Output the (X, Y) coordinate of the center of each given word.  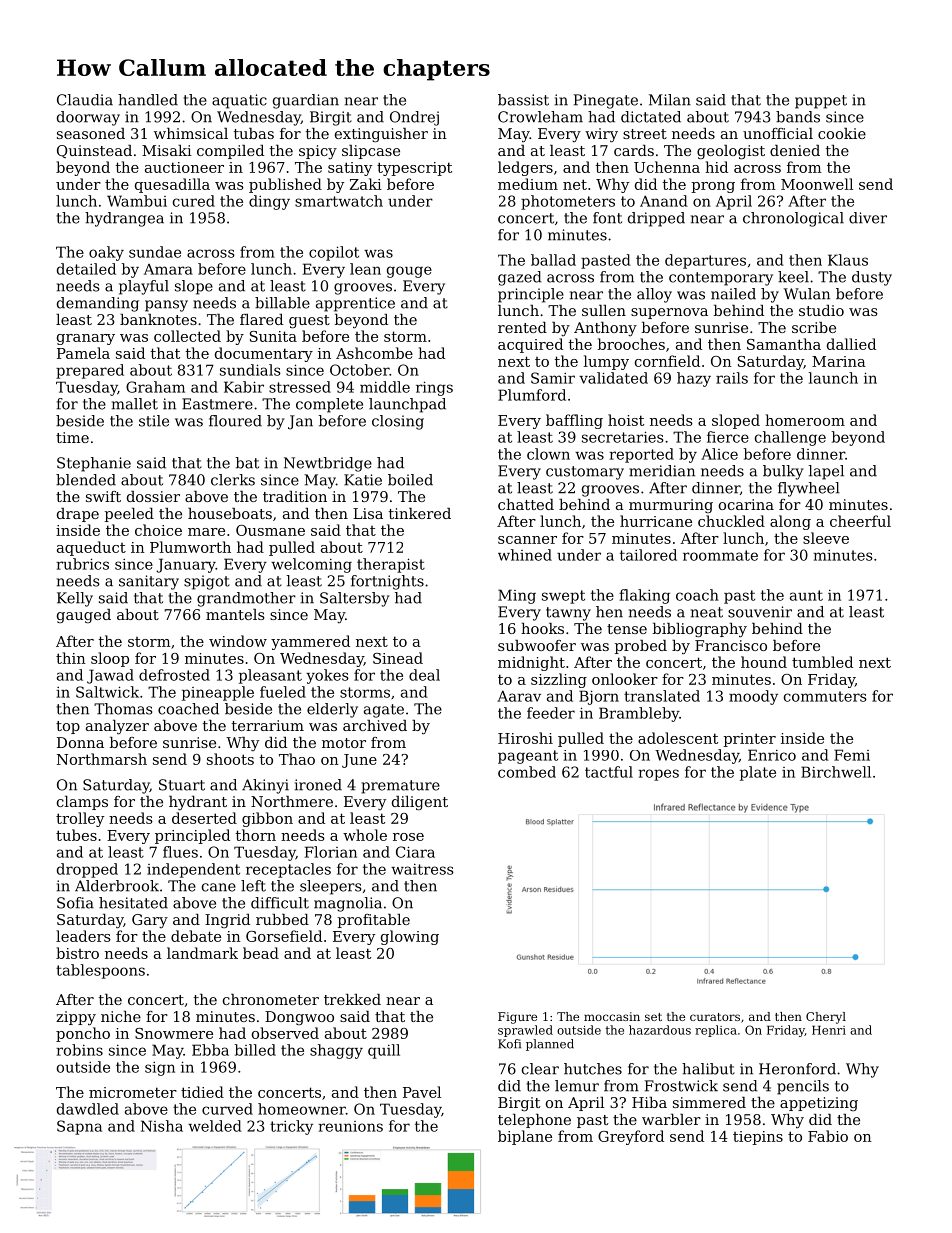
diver (868, 218)
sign (160, 1069)
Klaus (848, 260)
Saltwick (107, 692)
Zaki (366, 184)
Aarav (519, 696)
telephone (534, 1121)
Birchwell (836, 772)
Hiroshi (525, 738)
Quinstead (94, 151)
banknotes (158, 319)
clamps (82, 803)
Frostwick (681, 1086)
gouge (409, 272)
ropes (658, 775)
